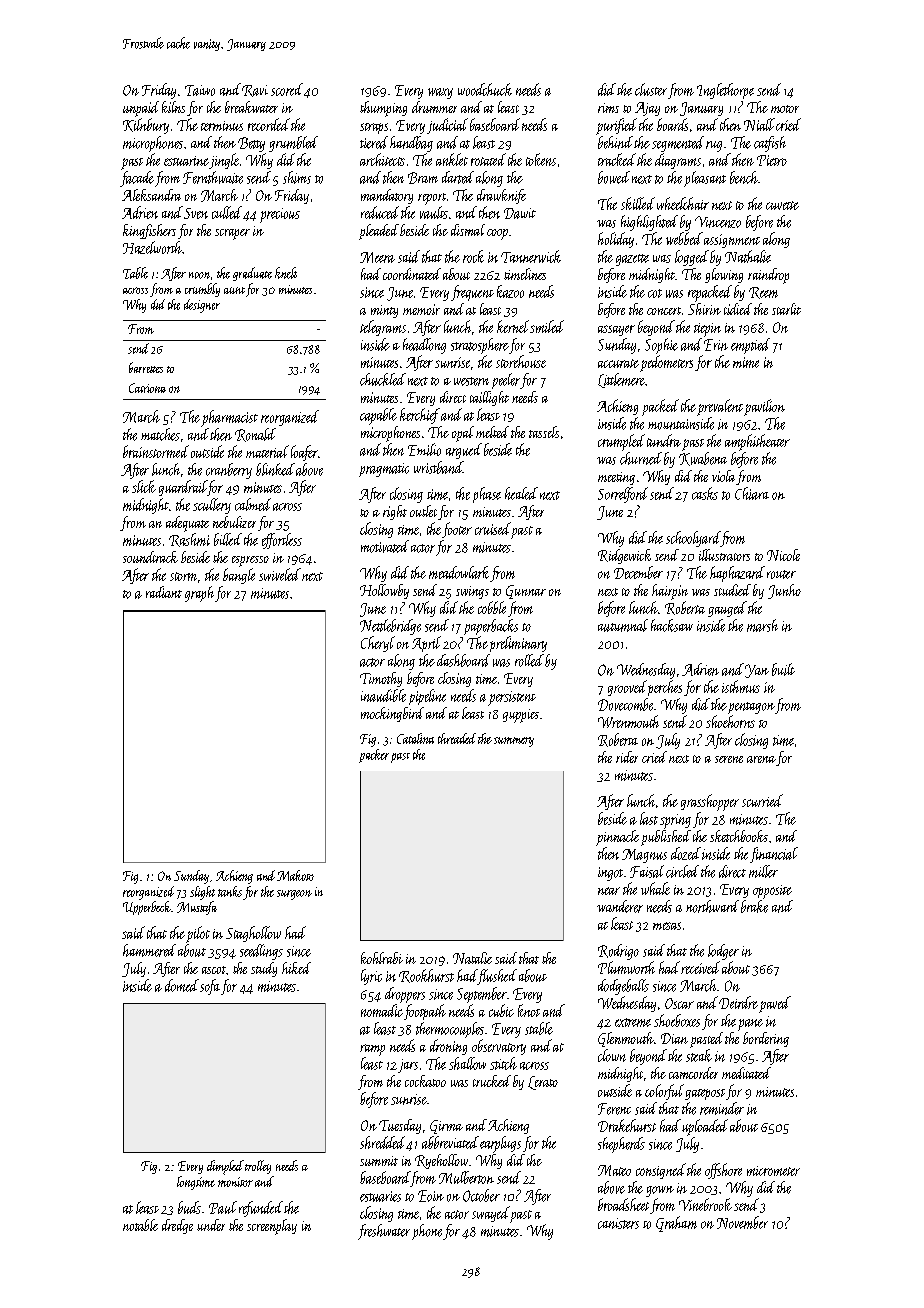 This page has height=1308, width=924. Describe the element at coordinates (250, 561) in the page. I see `espresso` at that location.
